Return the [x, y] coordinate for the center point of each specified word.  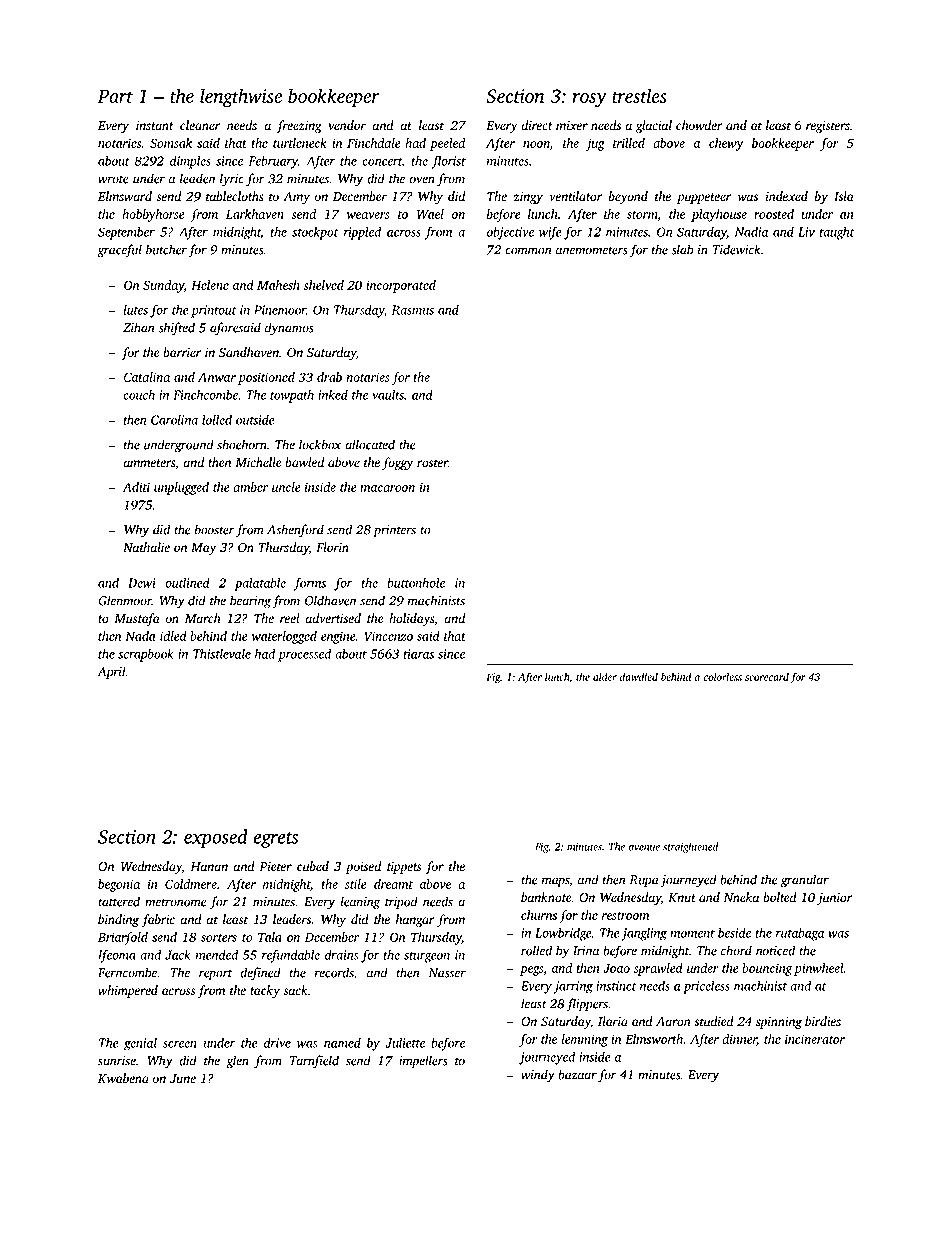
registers [828, 127]
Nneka [741, 897]
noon [536, 144]
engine [338, 637]
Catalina [147, 377]
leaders [292, 919]
